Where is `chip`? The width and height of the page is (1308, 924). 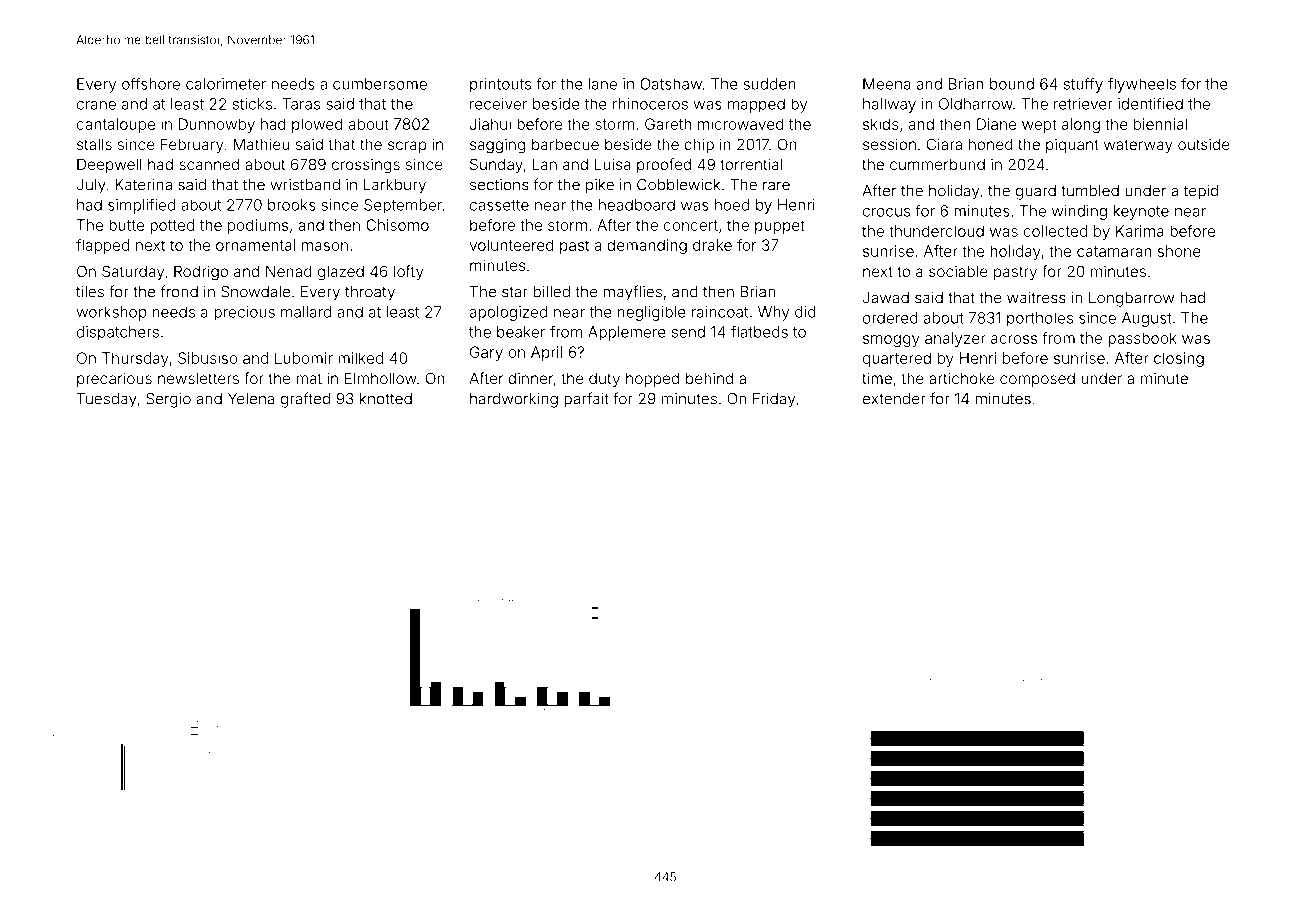
chip is located at coordinates (699, 145).
